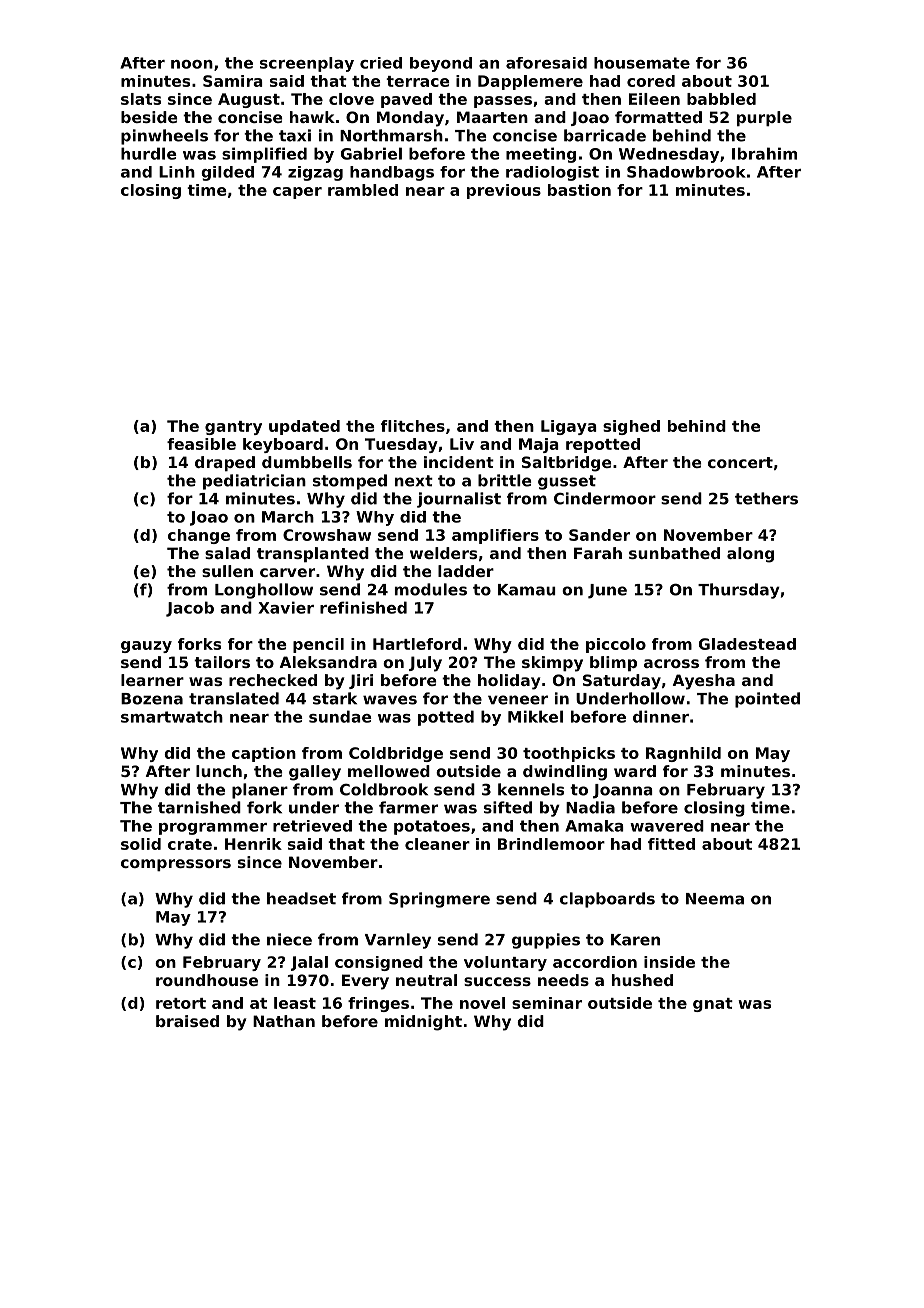 The height and width of the page is (1308, 924). What do you see at coordinates (569, 427) in the page?
I see `Ligaya` at bounding box center [569, 427].
